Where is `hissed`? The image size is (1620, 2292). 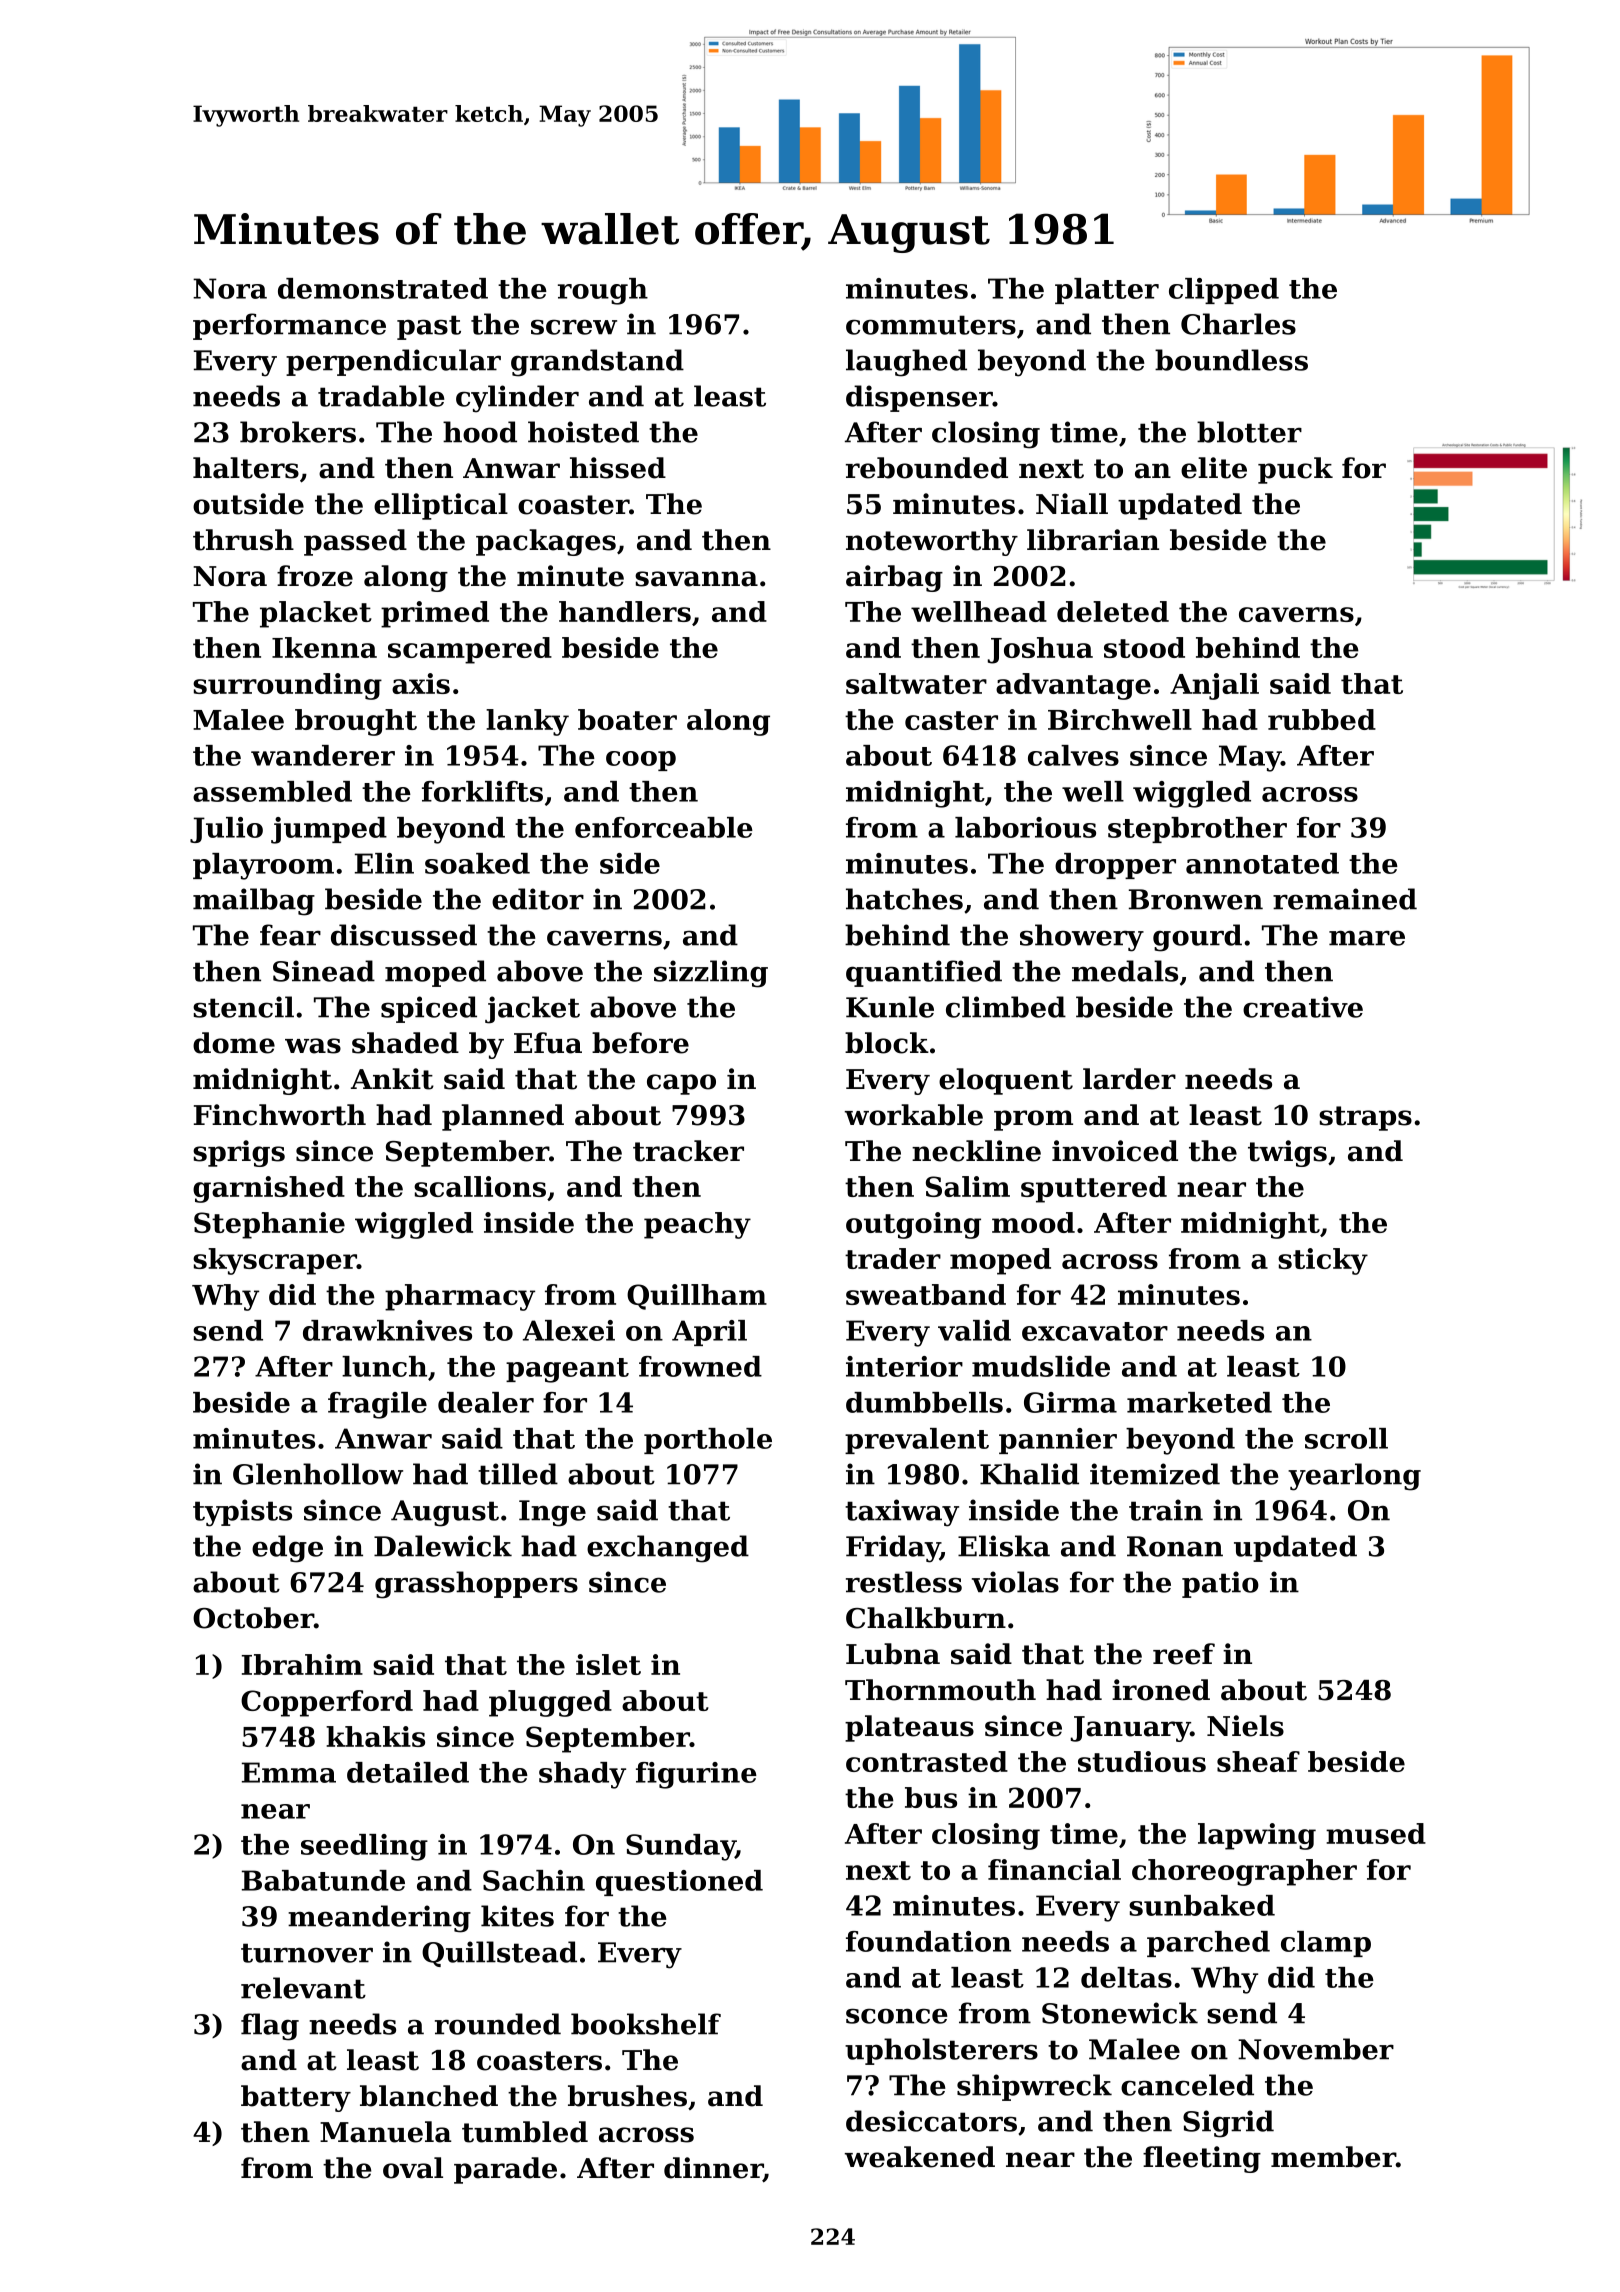 hissed is located at coordinates (618, 468).
